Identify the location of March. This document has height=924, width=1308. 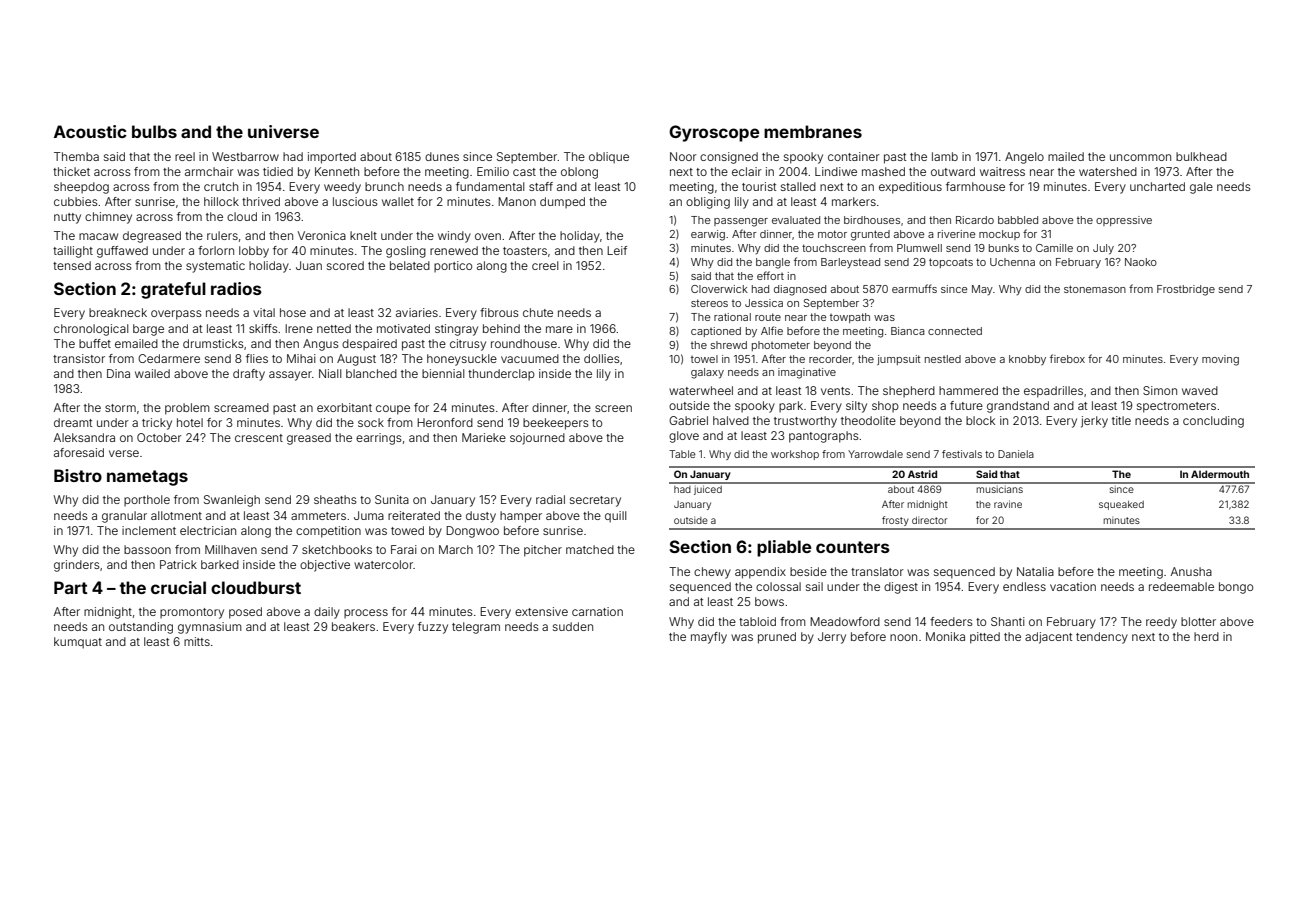
(456, 549).
